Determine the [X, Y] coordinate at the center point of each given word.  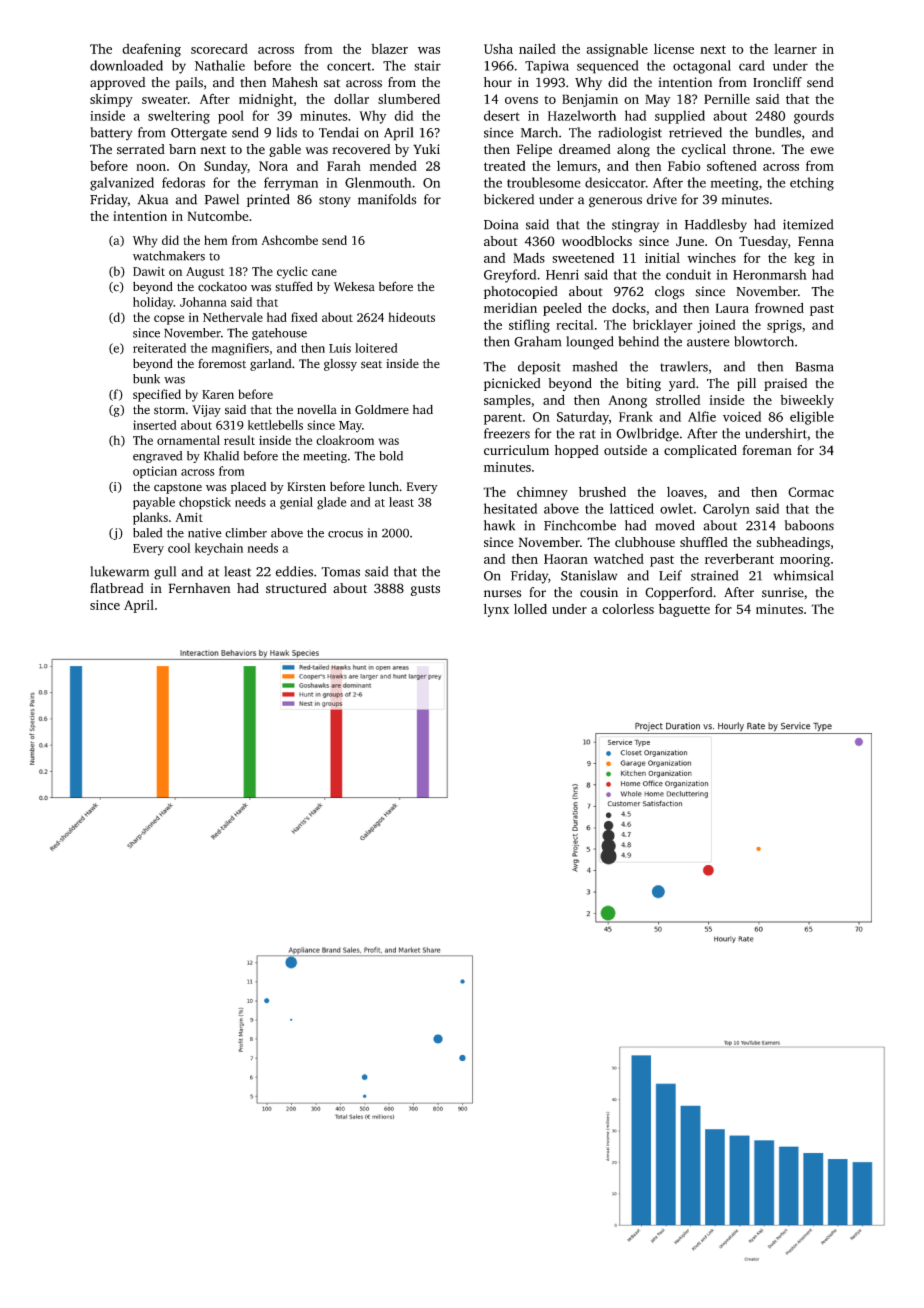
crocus [345, 534]
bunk [146, 379]
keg [804, 259]
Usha [498, 48]
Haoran [566, 559]
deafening [151, 50]
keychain [219, 549]
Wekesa [354, 287]
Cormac [811, 492]
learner [795, 49]
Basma [814, 367]
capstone [178, 489]
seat [371, 365]
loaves [685, 492]
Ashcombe [289, 240]
